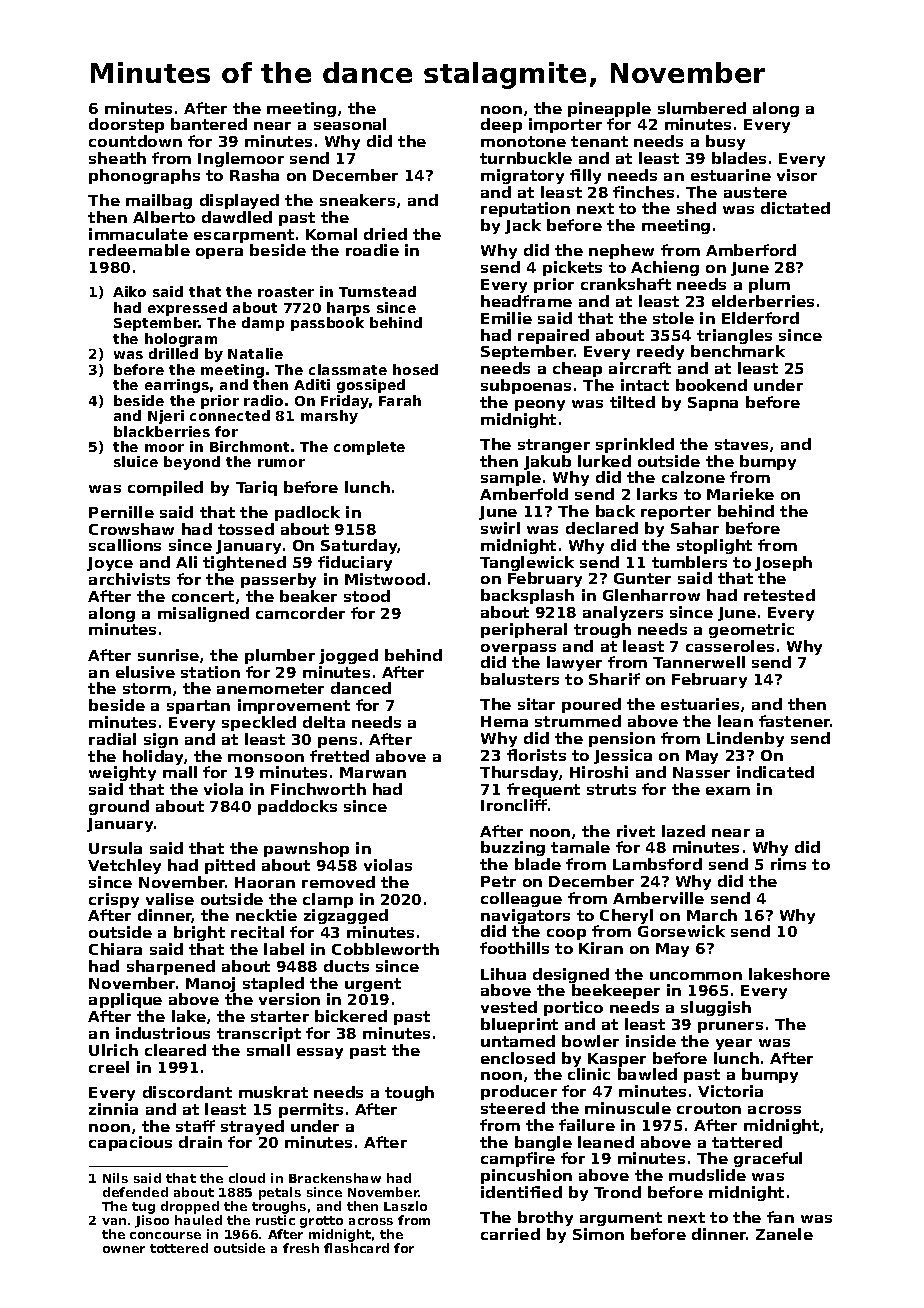 The width and height of the screenshot is (924, 1308). Describe the element at coordinates (525, 916) in the screenshot. I see `navigators` at that location.
